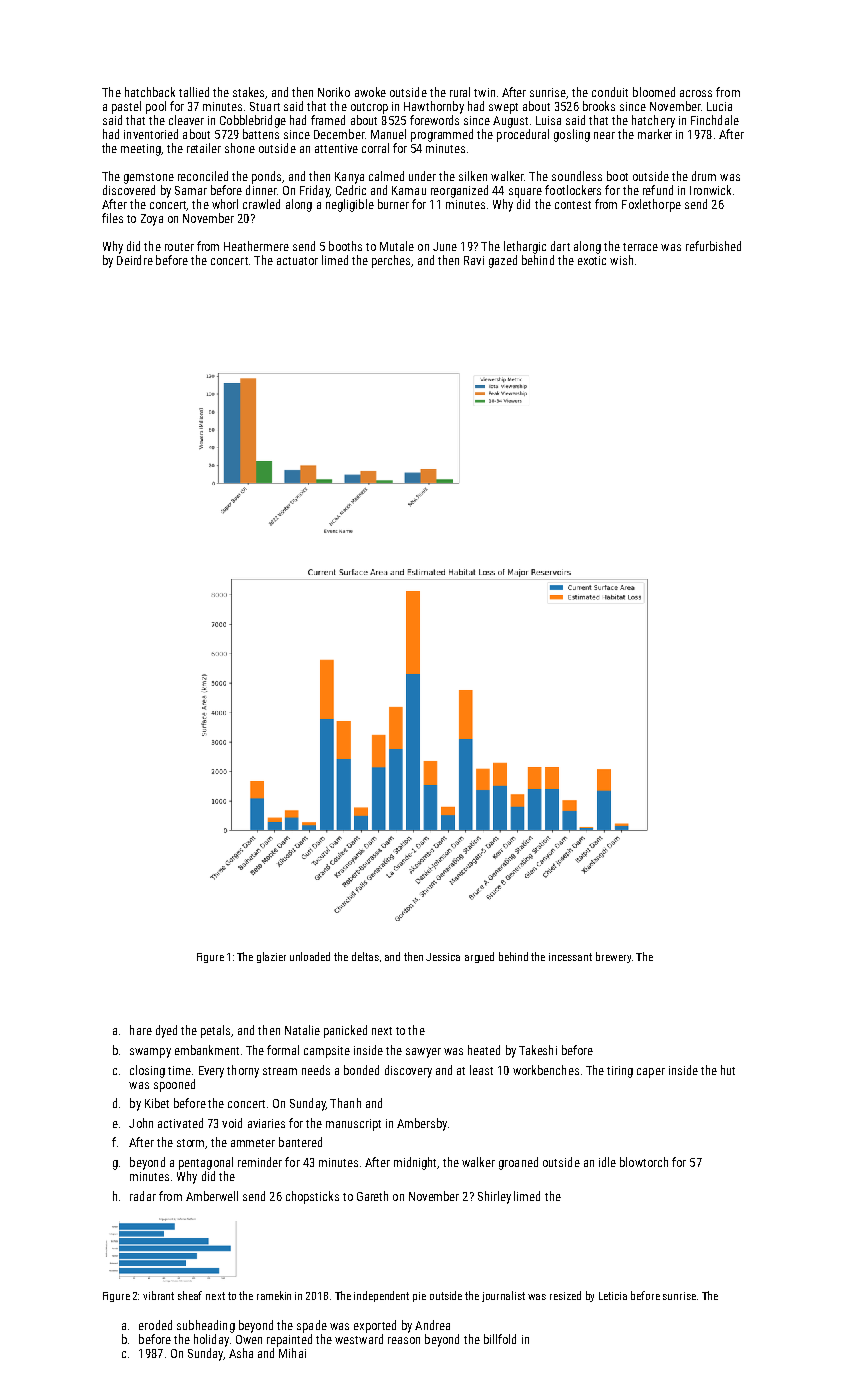  I want to click on argued, so click(479, 957).
